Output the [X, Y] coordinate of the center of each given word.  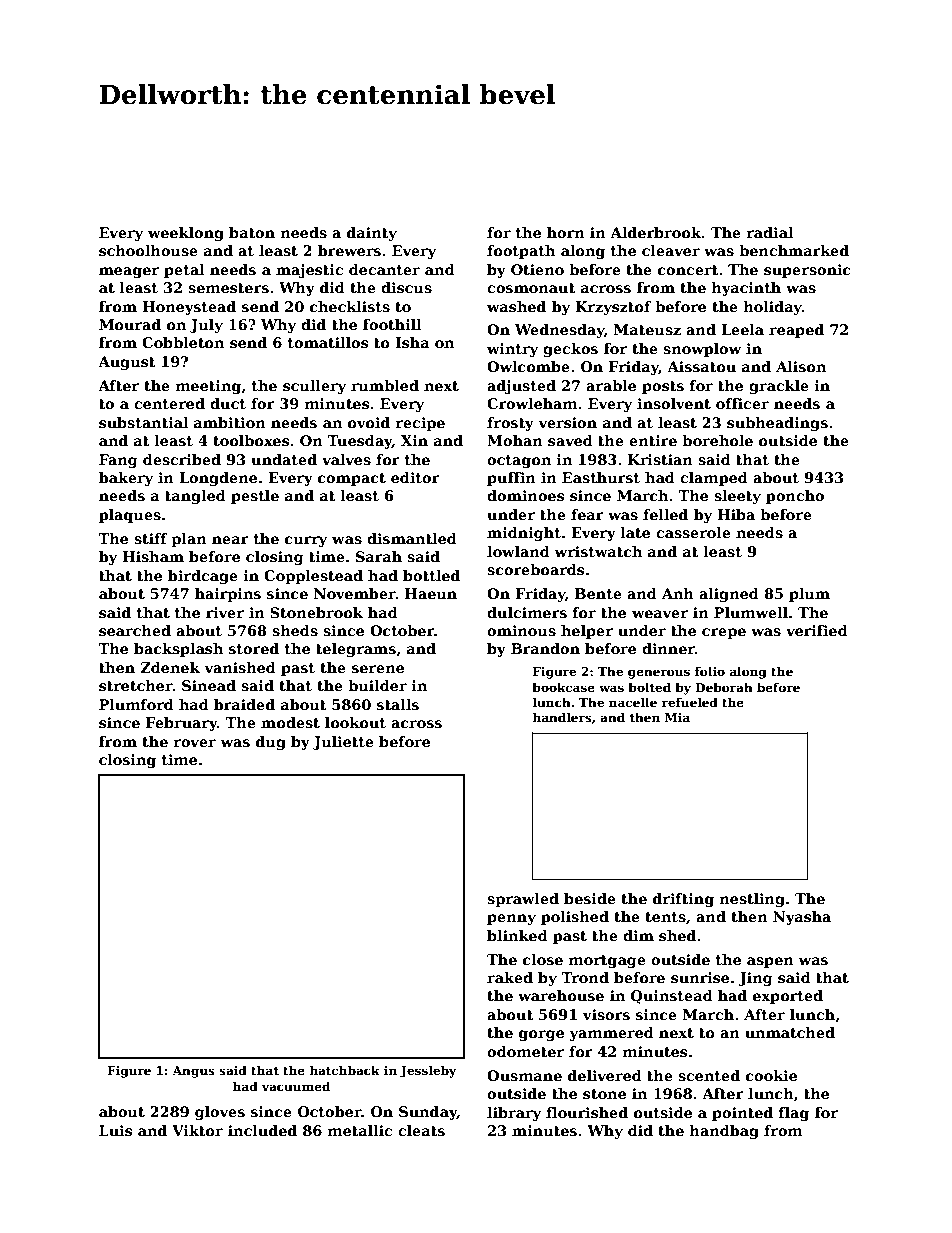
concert [688, 270]
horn [566, 232]
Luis [115, 1130]
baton [252, 232]
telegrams [356, 650]
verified [817, 630]
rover [195, 743]
